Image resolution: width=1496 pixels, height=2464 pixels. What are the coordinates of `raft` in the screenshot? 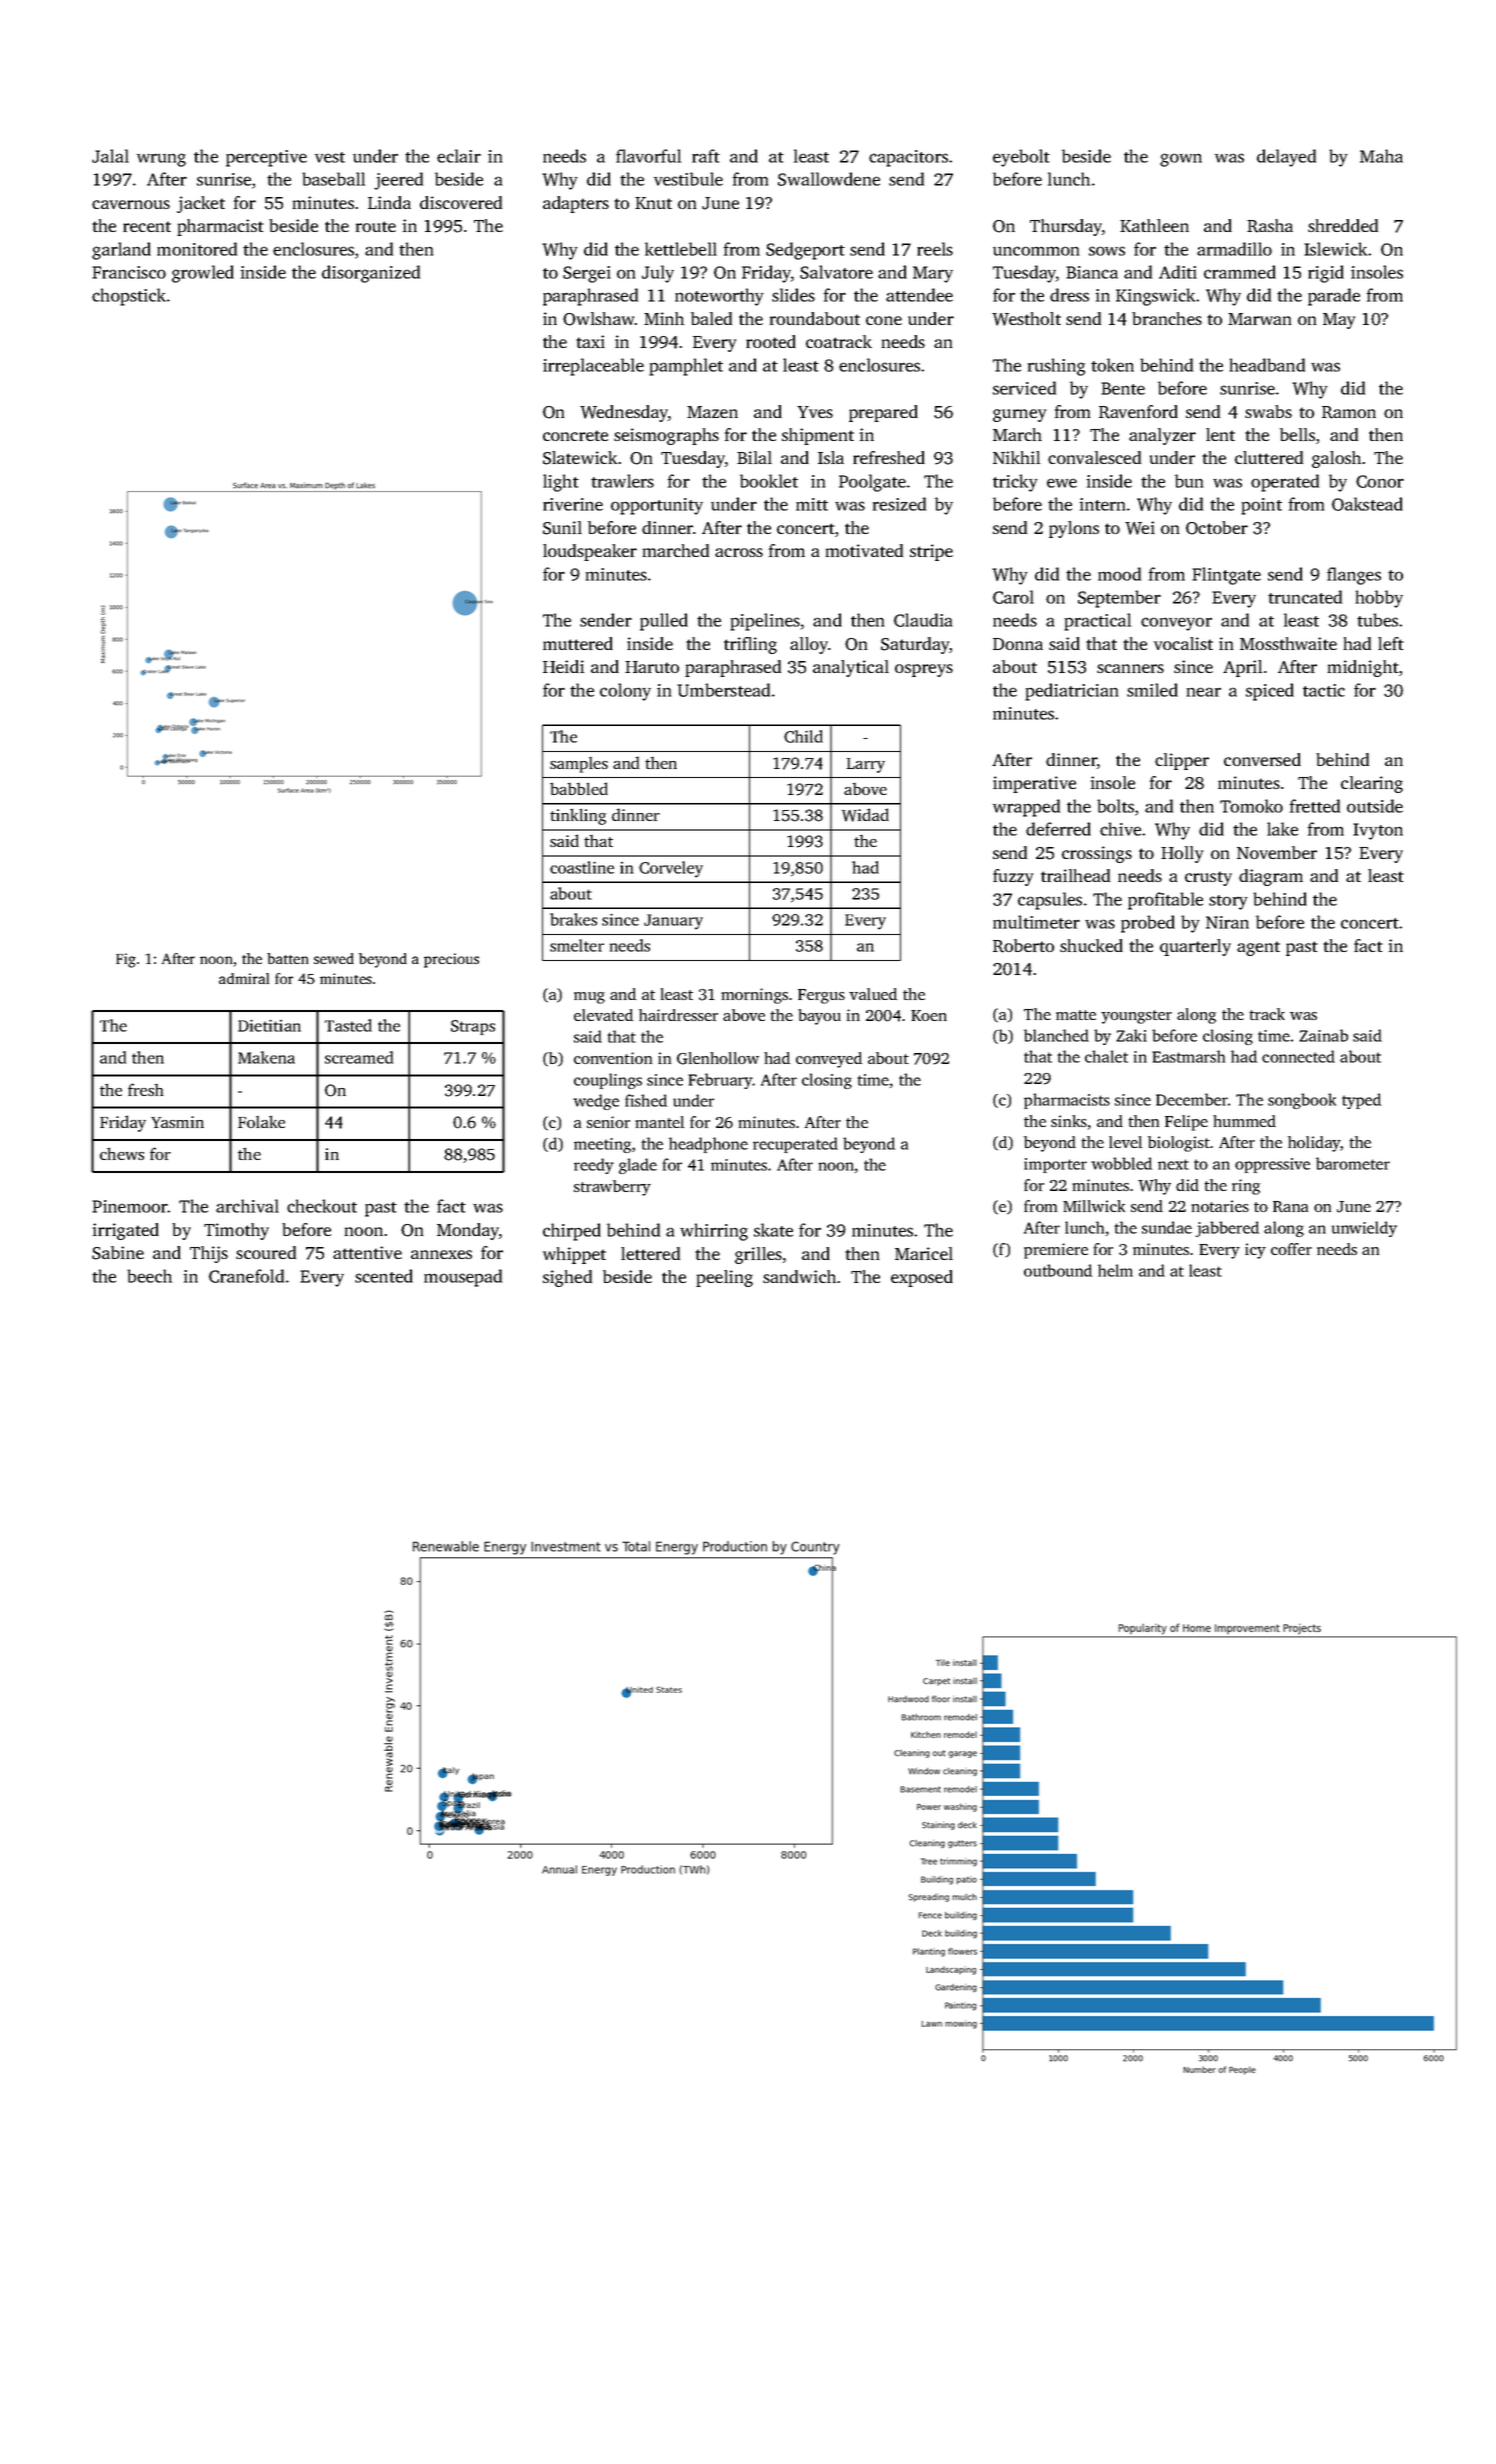 It's located at (706, 156).
